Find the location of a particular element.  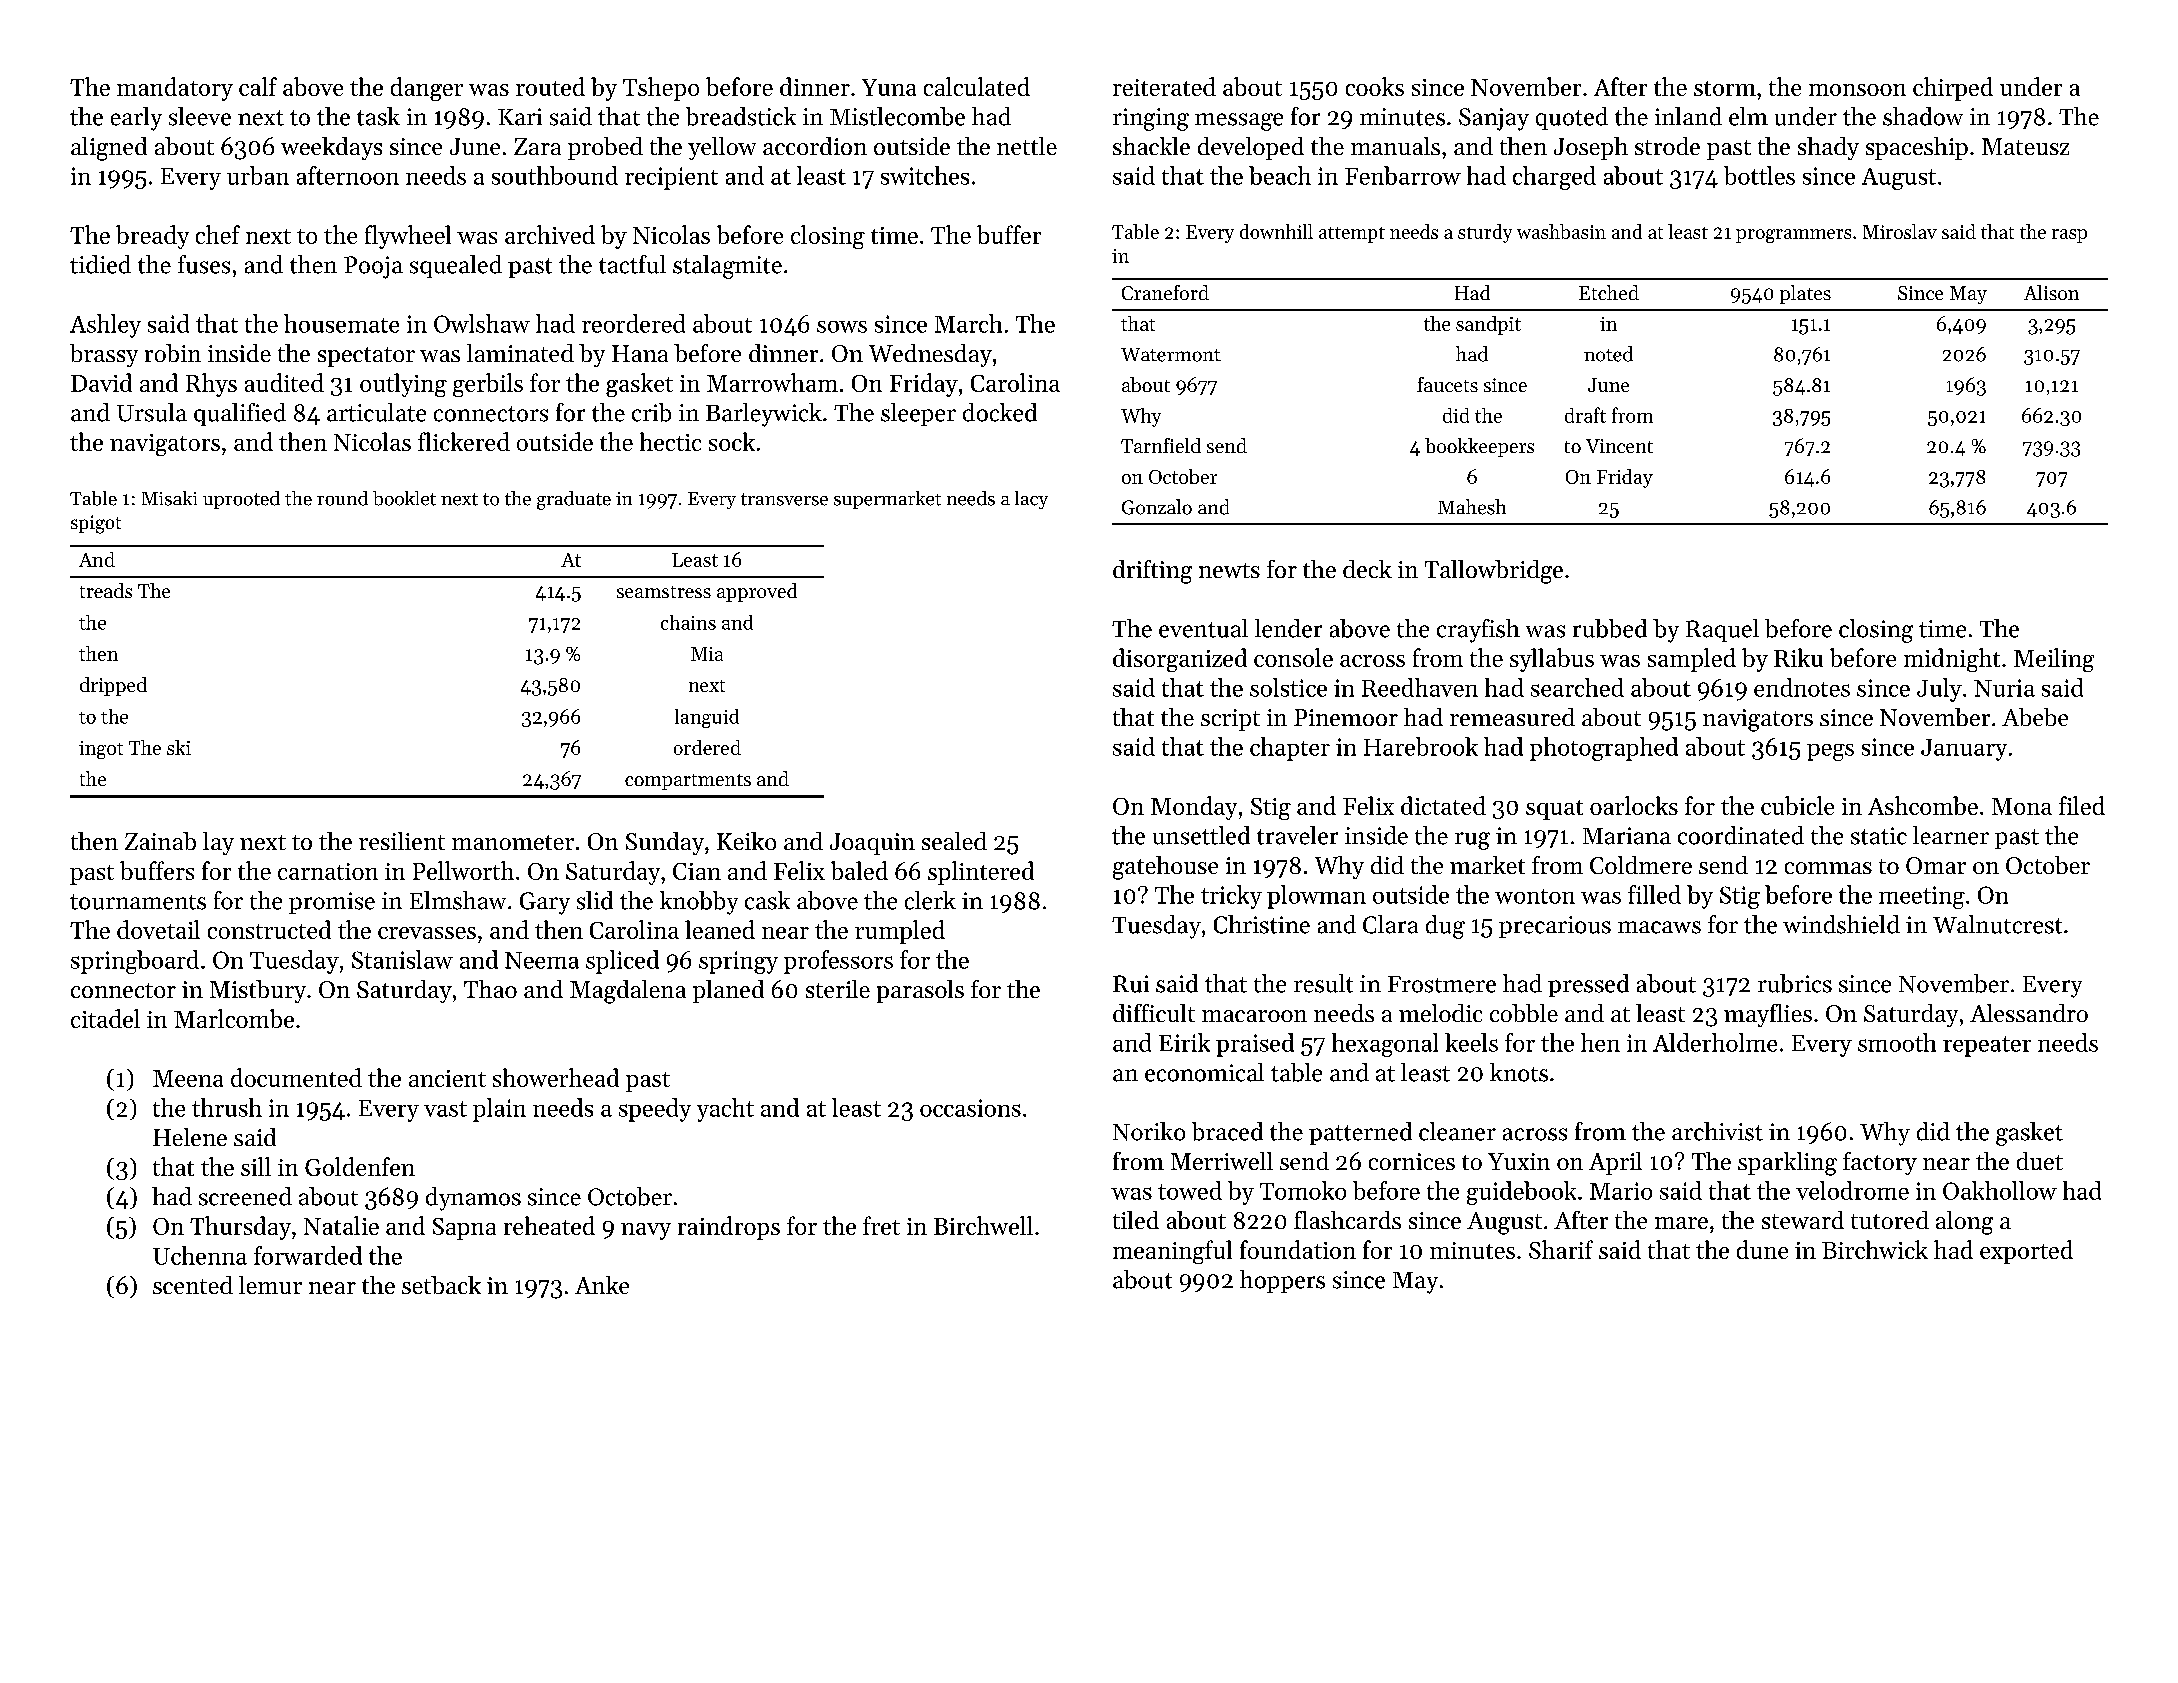

languid is located at coordinates (707, 718).
